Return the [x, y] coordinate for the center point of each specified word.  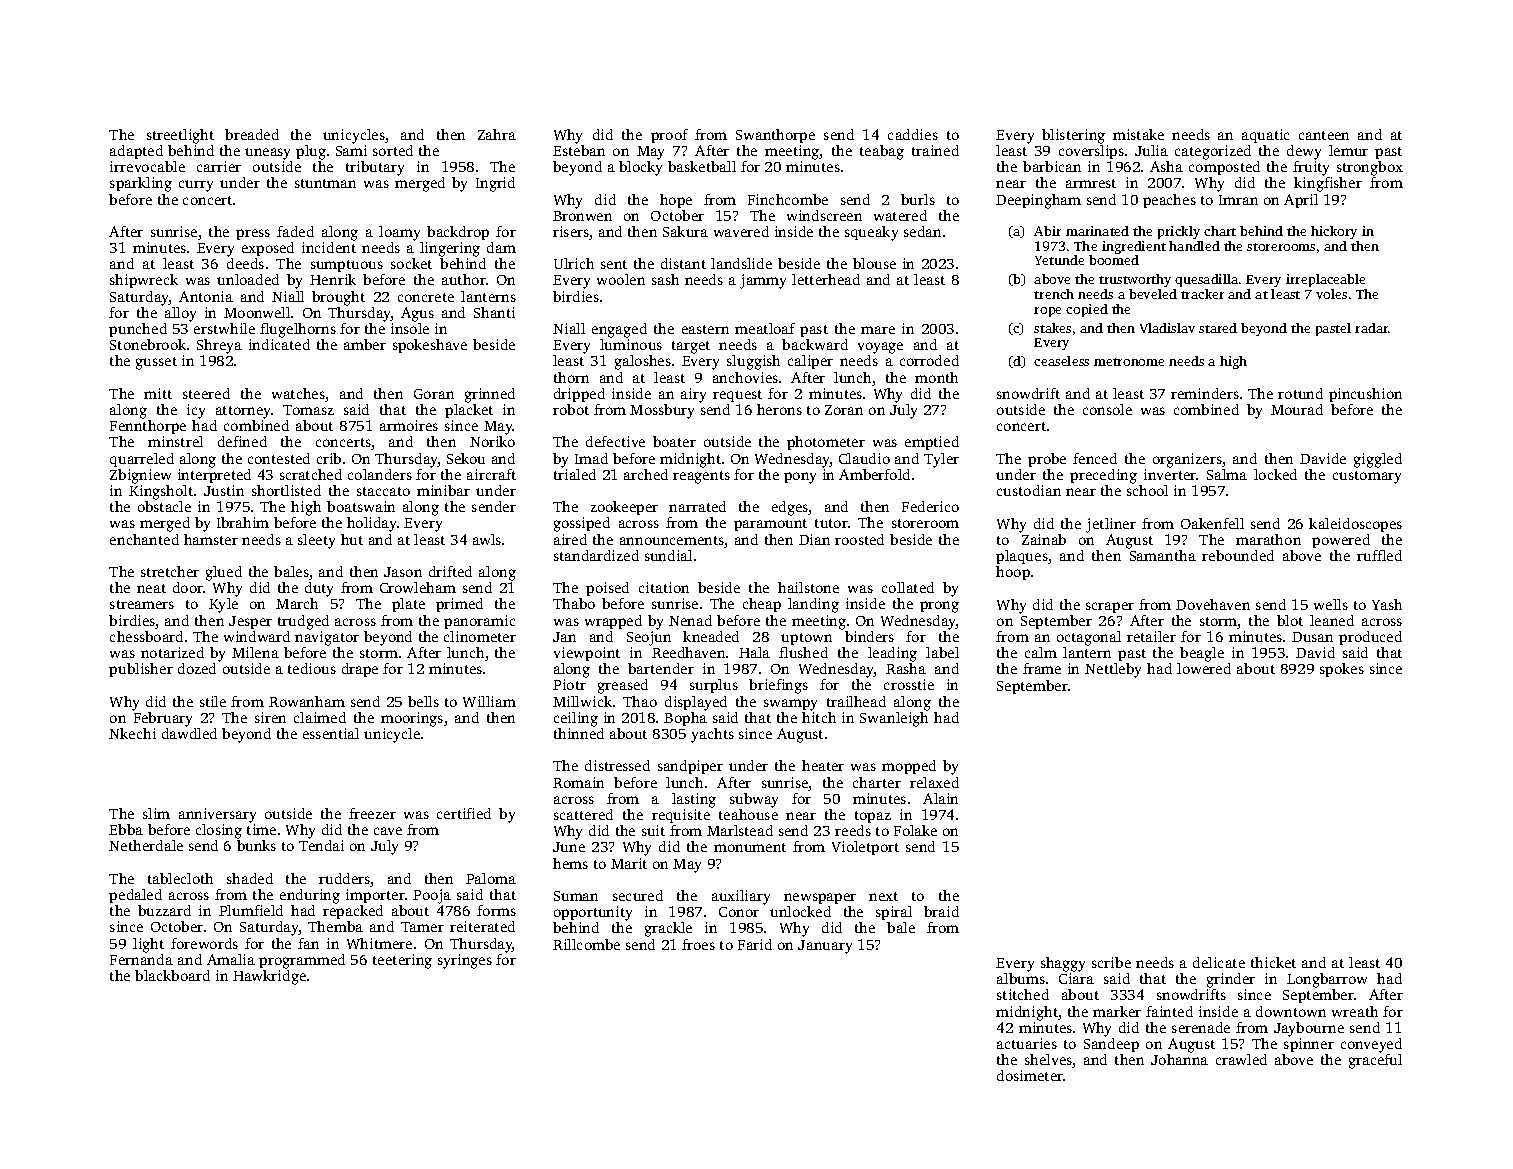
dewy [1304, 152]
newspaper [820, 898]
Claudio [864, 458]
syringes [465, 961]
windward [257, 636]
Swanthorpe [775, 136]
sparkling [141, 184]
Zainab [1044, 539]
